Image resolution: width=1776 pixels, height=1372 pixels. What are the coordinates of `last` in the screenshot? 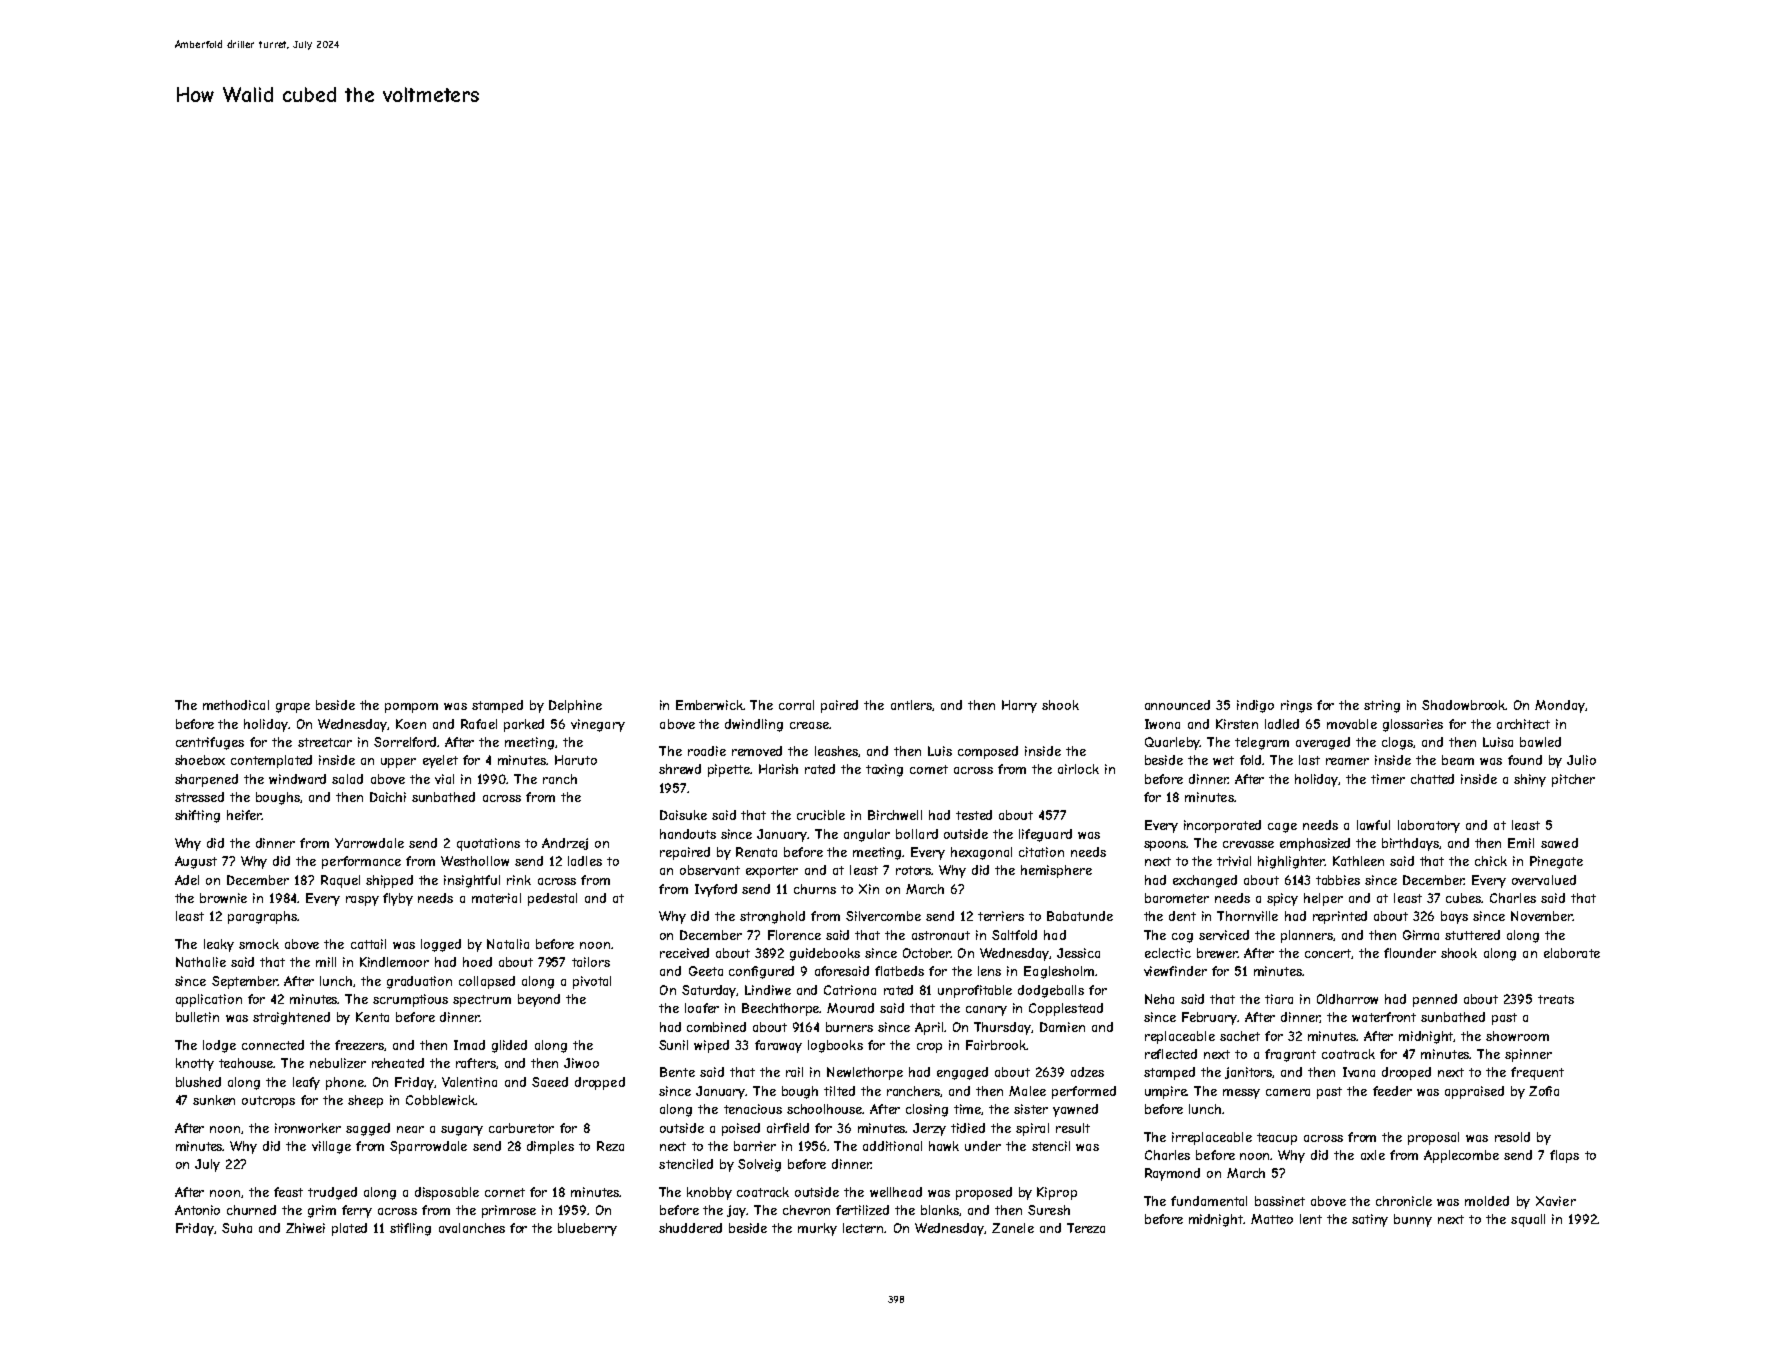 It's located at (1309, 760).
